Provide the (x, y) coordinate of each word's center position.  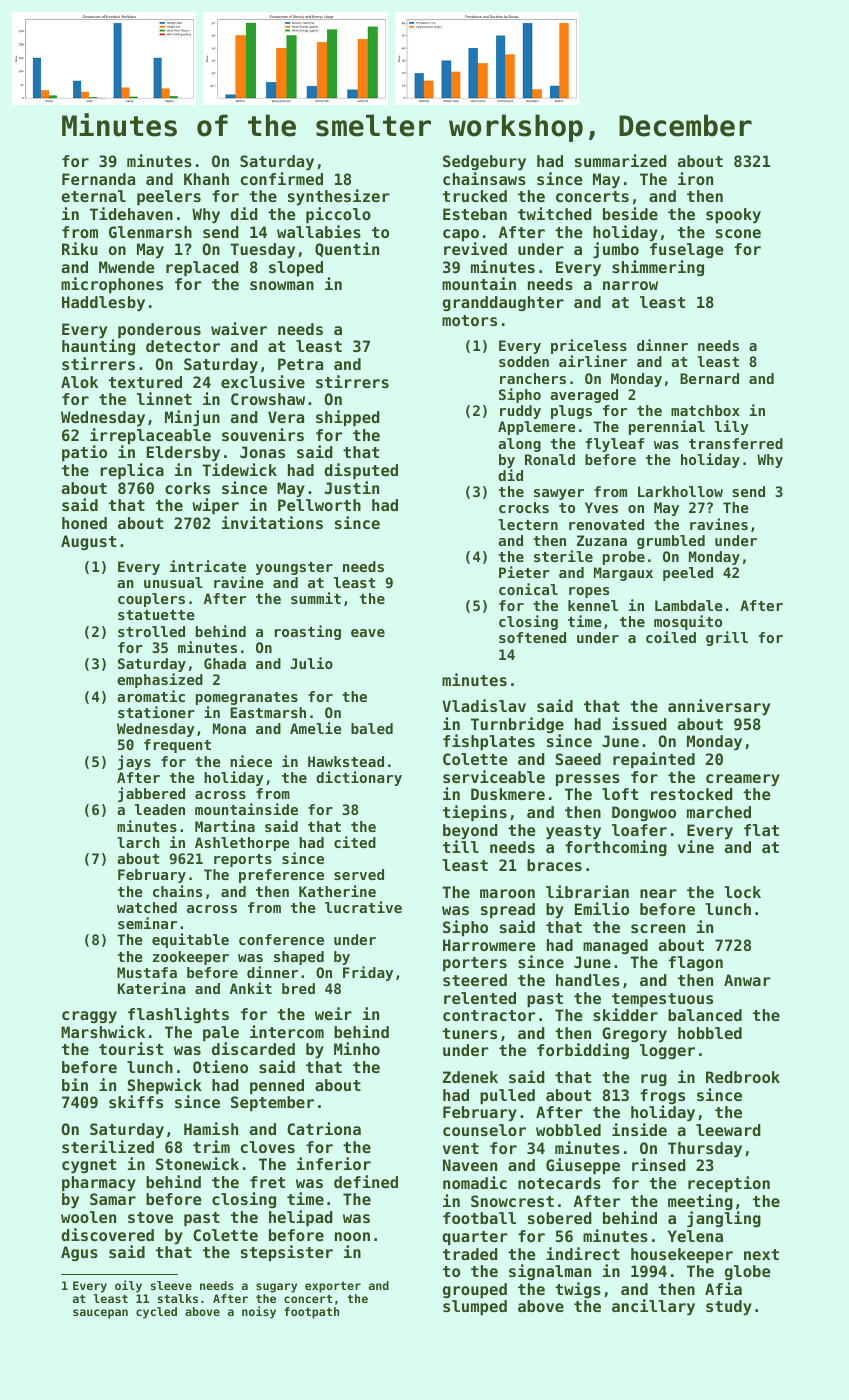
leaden (160, 809)
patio (84, 453)
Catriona (324, 1128)
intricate (208, 566)
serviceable (494, 776)
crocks (524, 507)
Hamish (211, 1128)
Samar (113, 1199)
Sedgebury (484, 162)
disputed (361, 471)
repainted (654, 760)
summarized (621, 160)
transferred (736, 443)
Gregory (634, 1034)
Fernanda (98, 179)
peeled (688, 574)
